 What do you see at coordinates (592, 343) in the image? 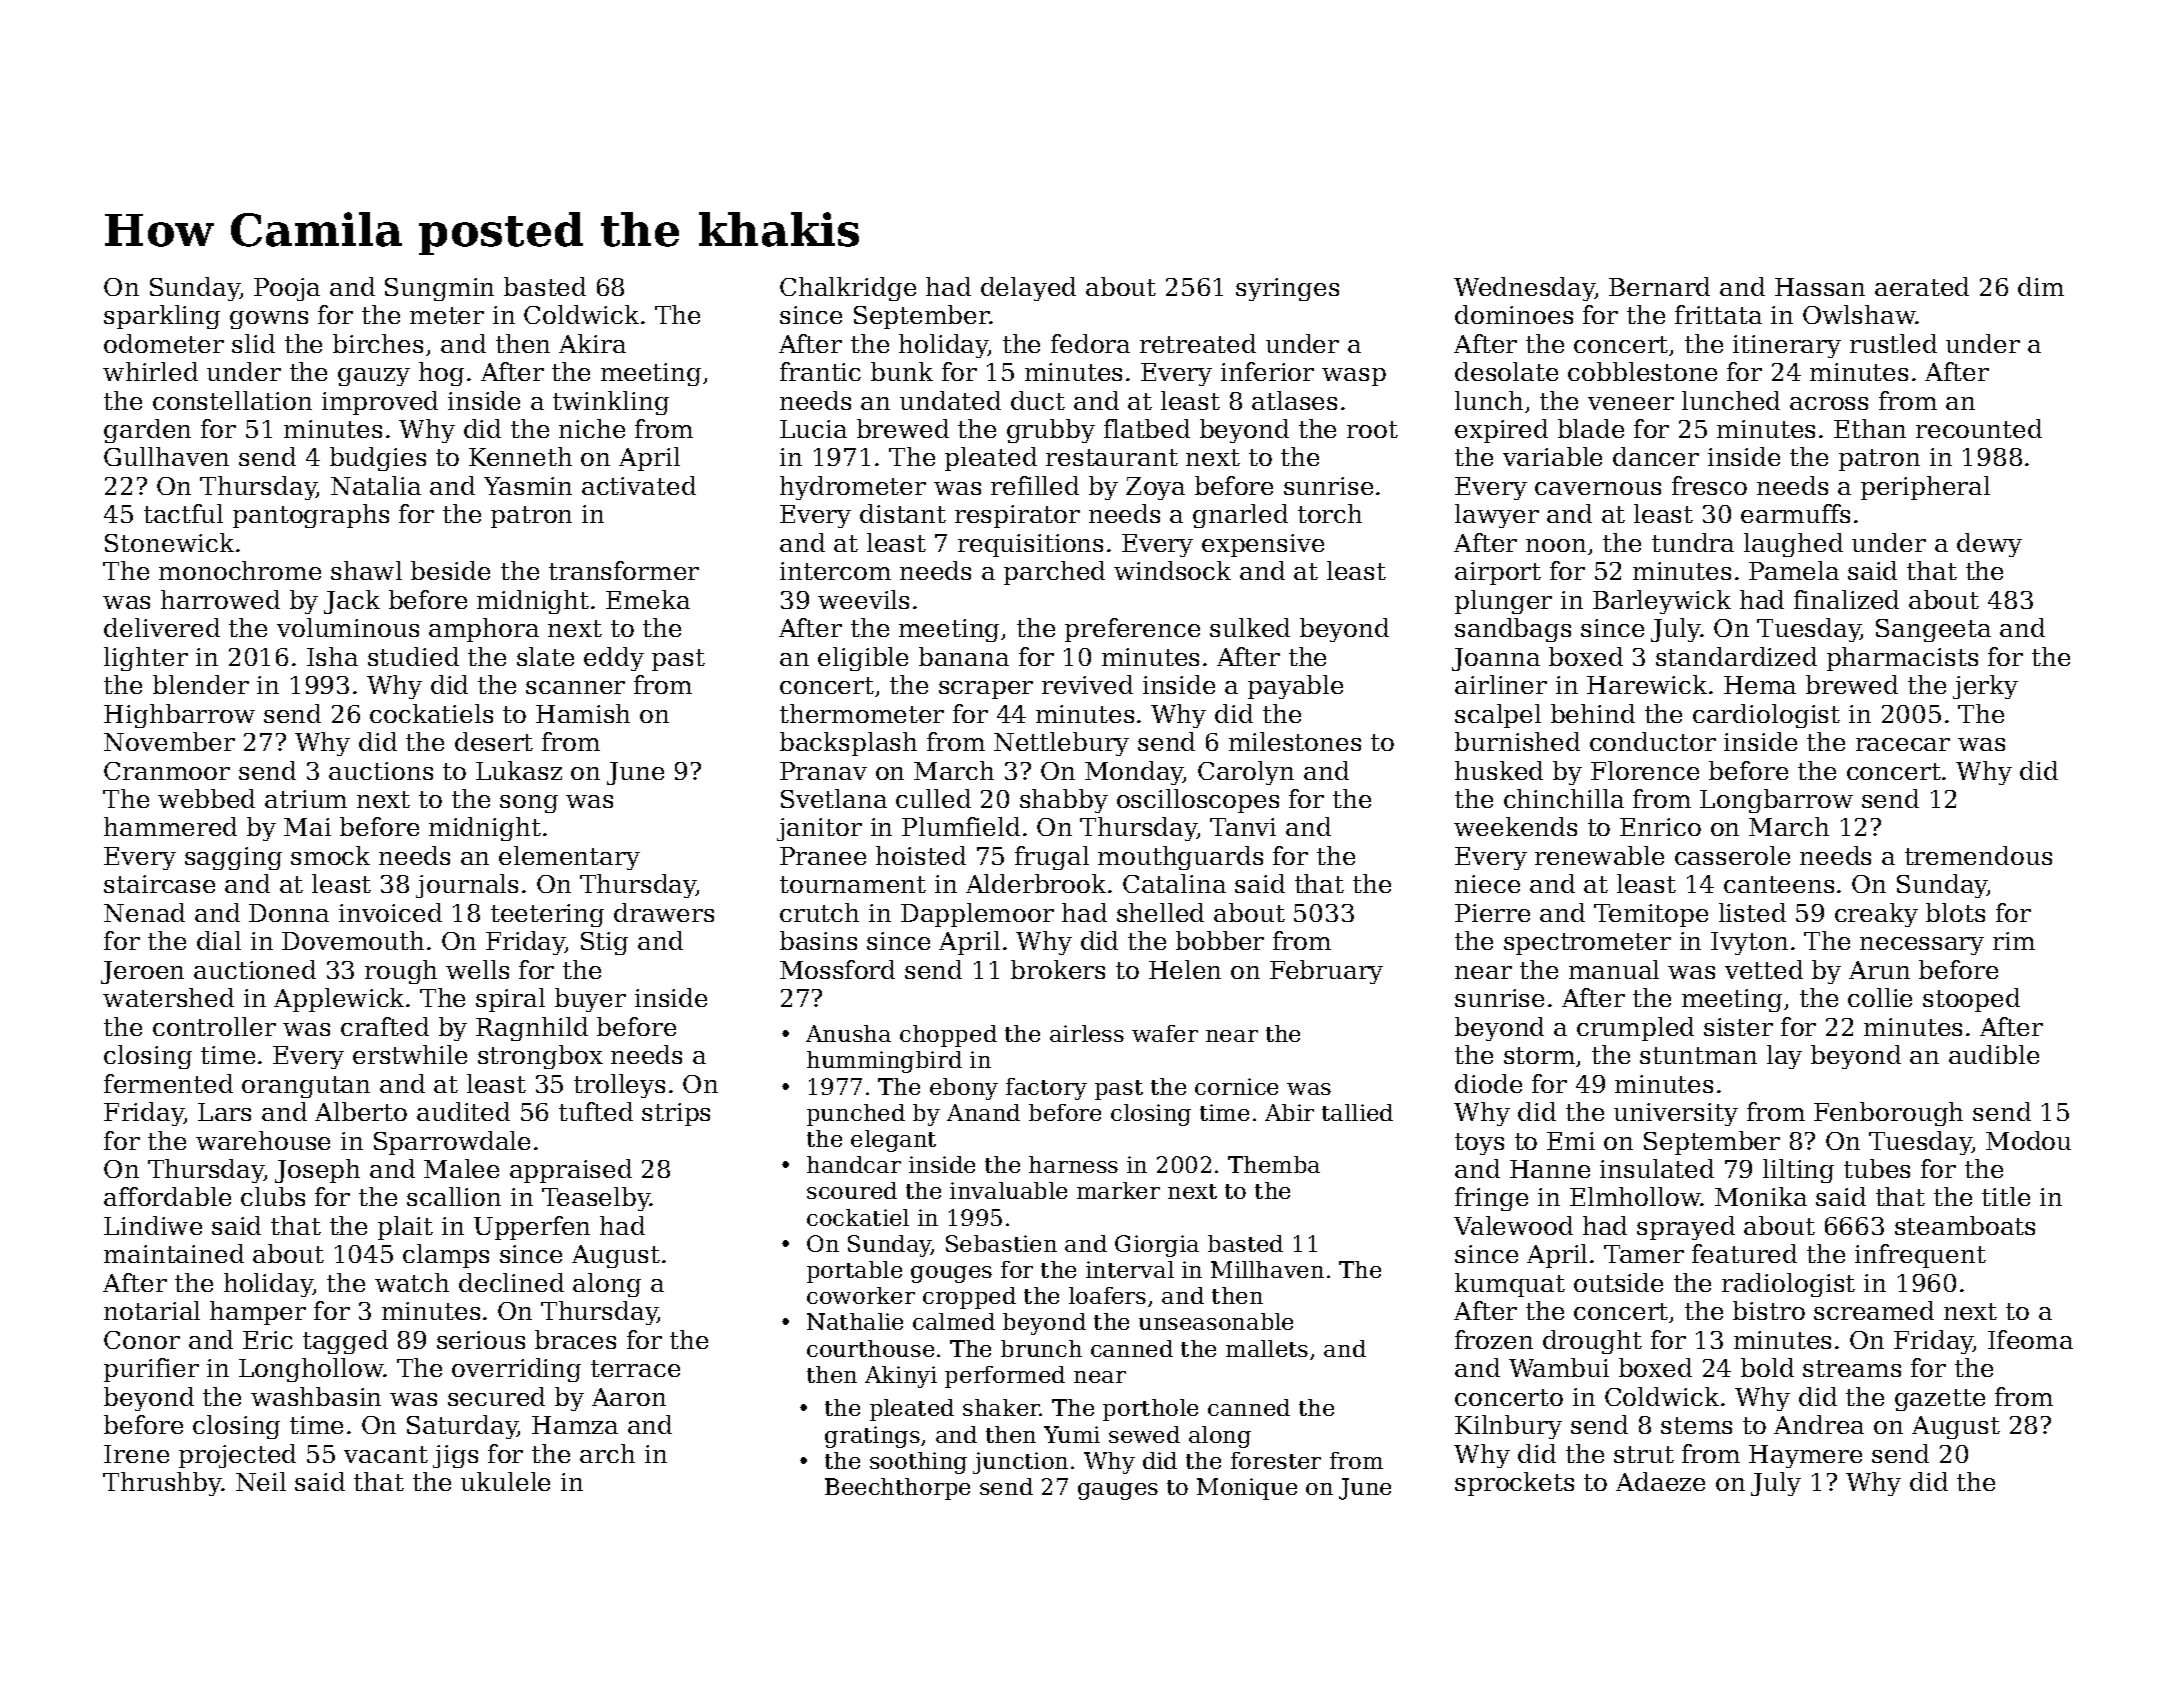
I see `Akira` at bounding box center [592, 343].
